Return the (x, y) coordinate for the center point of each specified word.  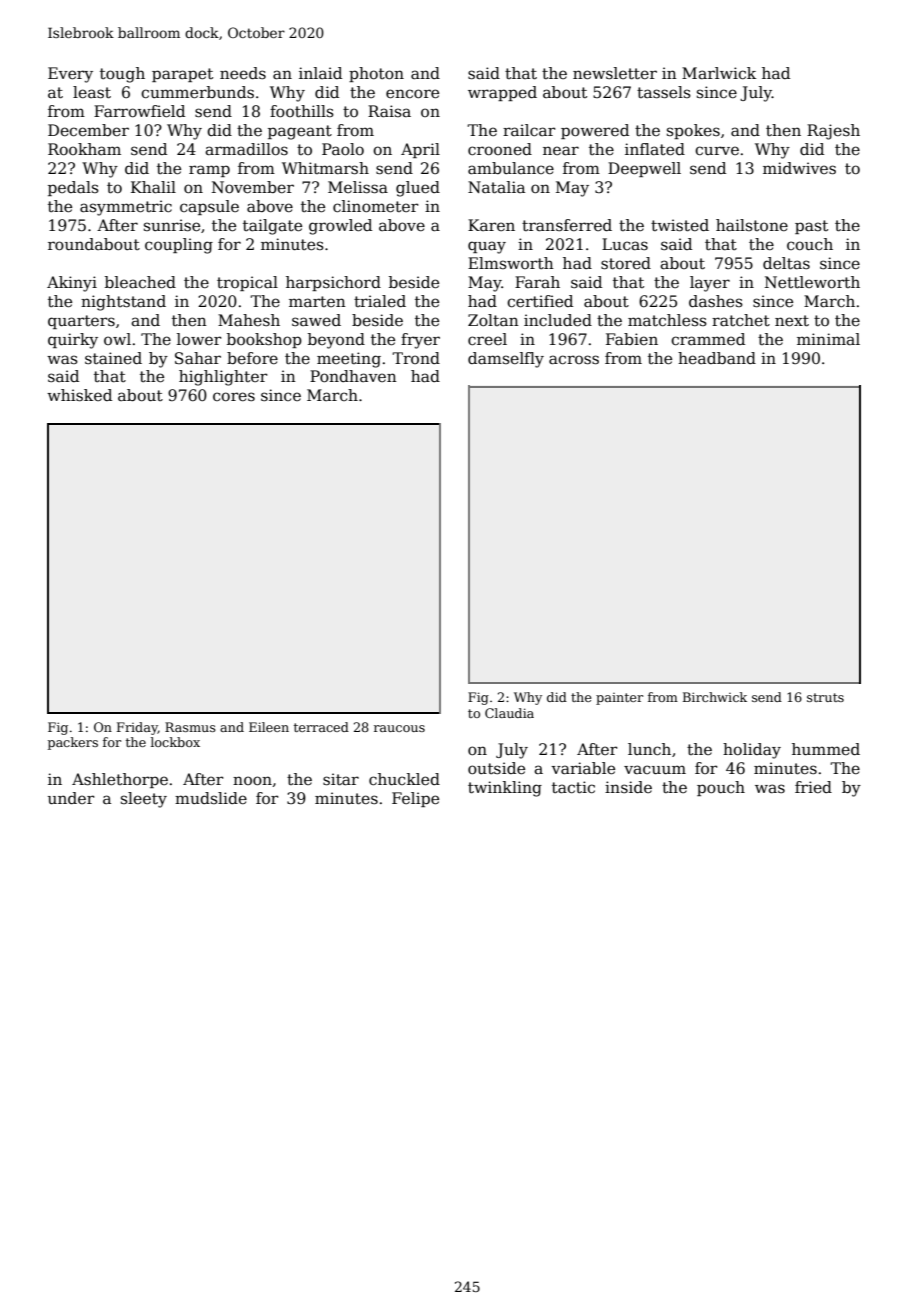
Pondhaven (353, 376)
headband (717, 358)
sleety (144, 800)
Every (70, 75)
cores (234, 397)
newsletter (615, 73)
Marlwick (719, 73)
